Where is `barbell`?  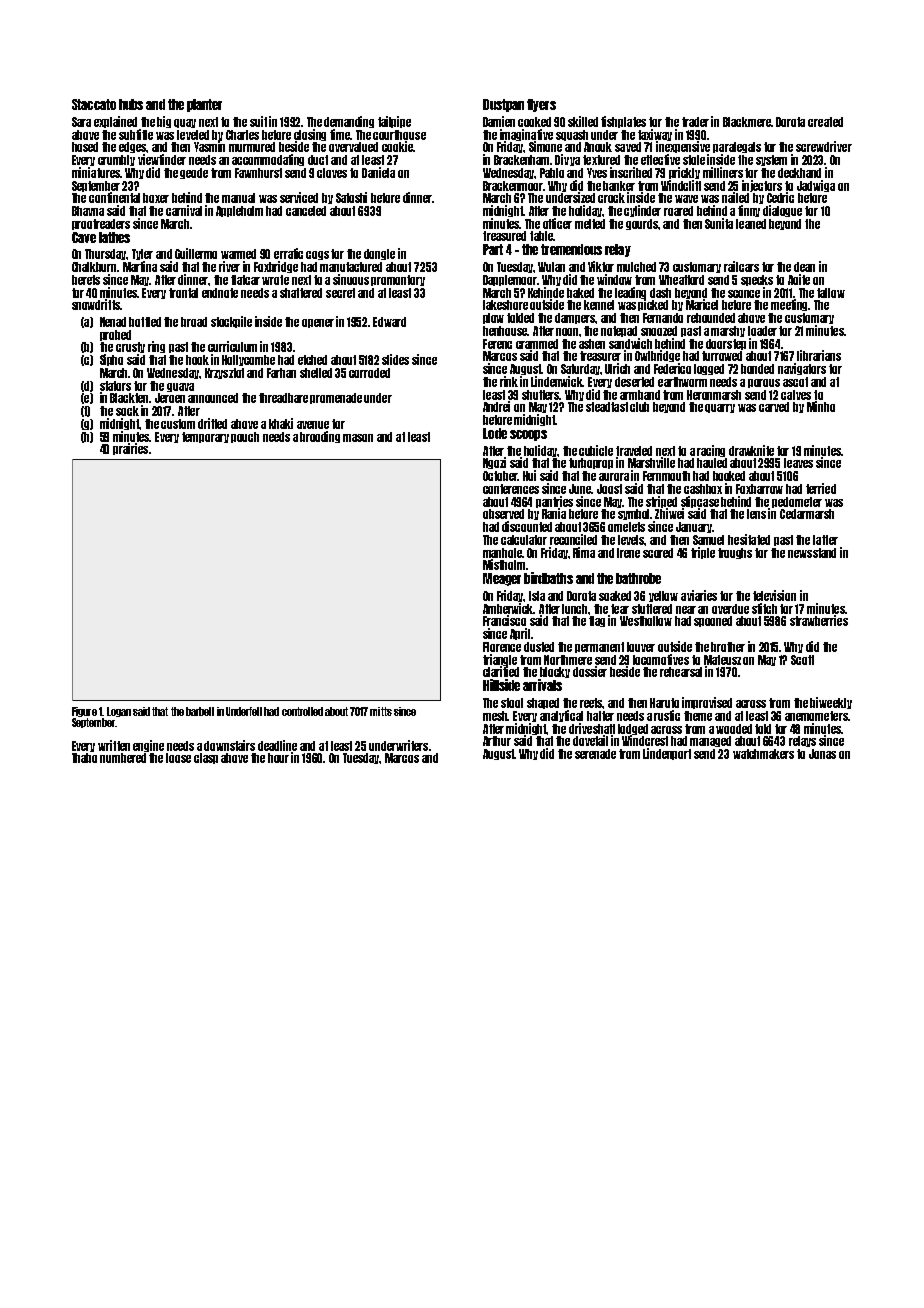
barbell is located at coordinates (200, 711).
